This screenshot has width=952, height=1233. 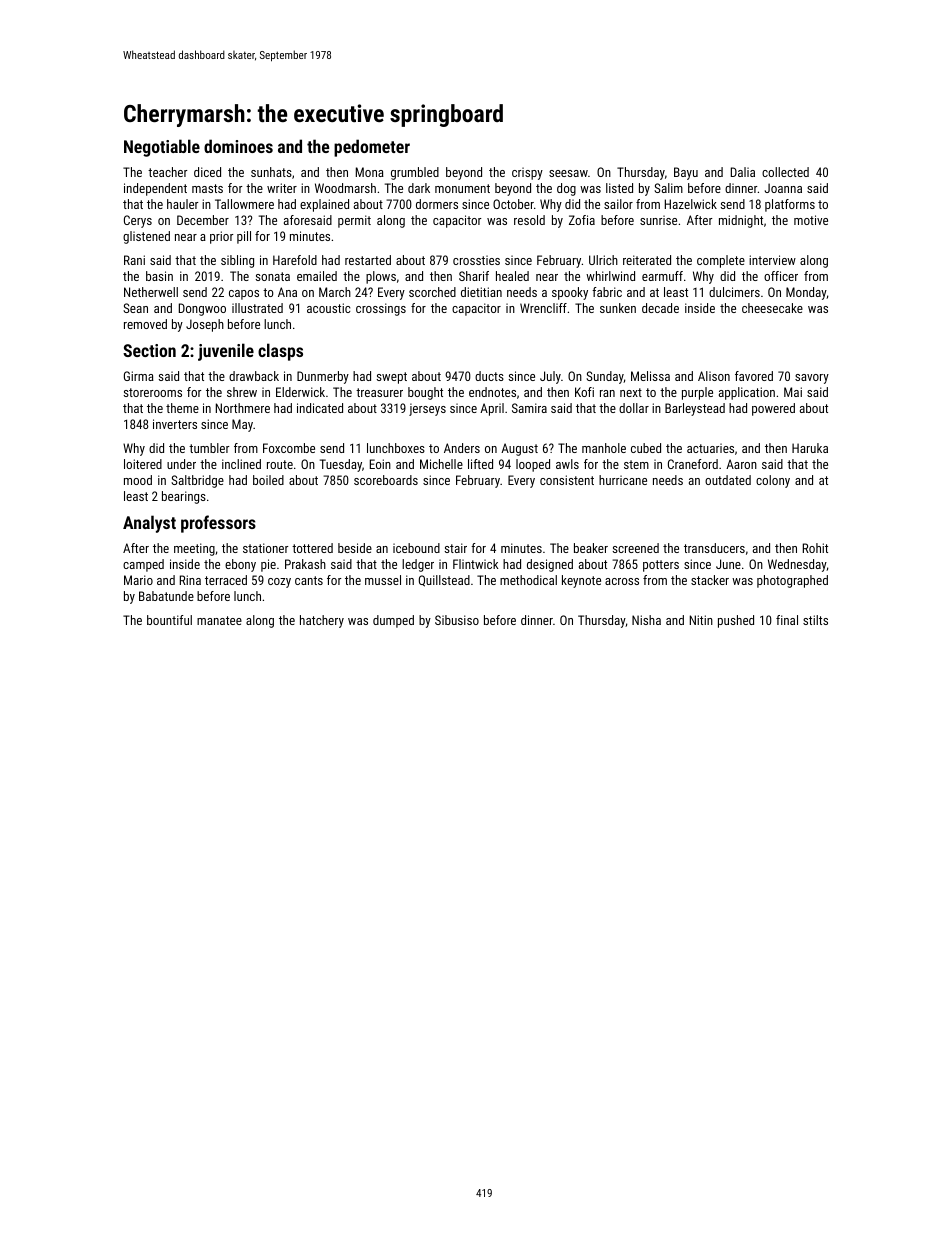 I want to click on Haruka, so click(x=810, y=448).
